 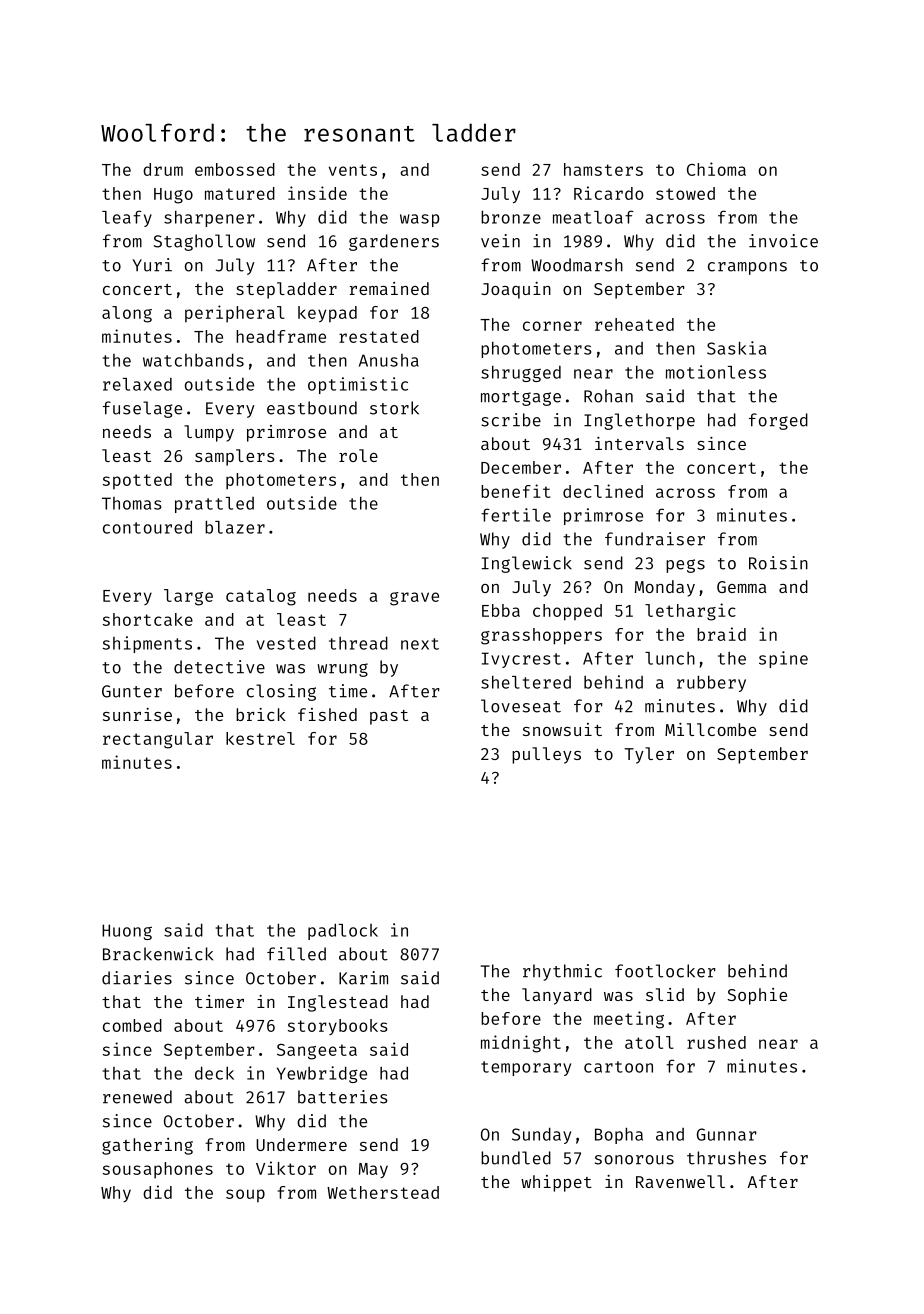 I want to click on sousaphones, so click(x=158, y=1170).
